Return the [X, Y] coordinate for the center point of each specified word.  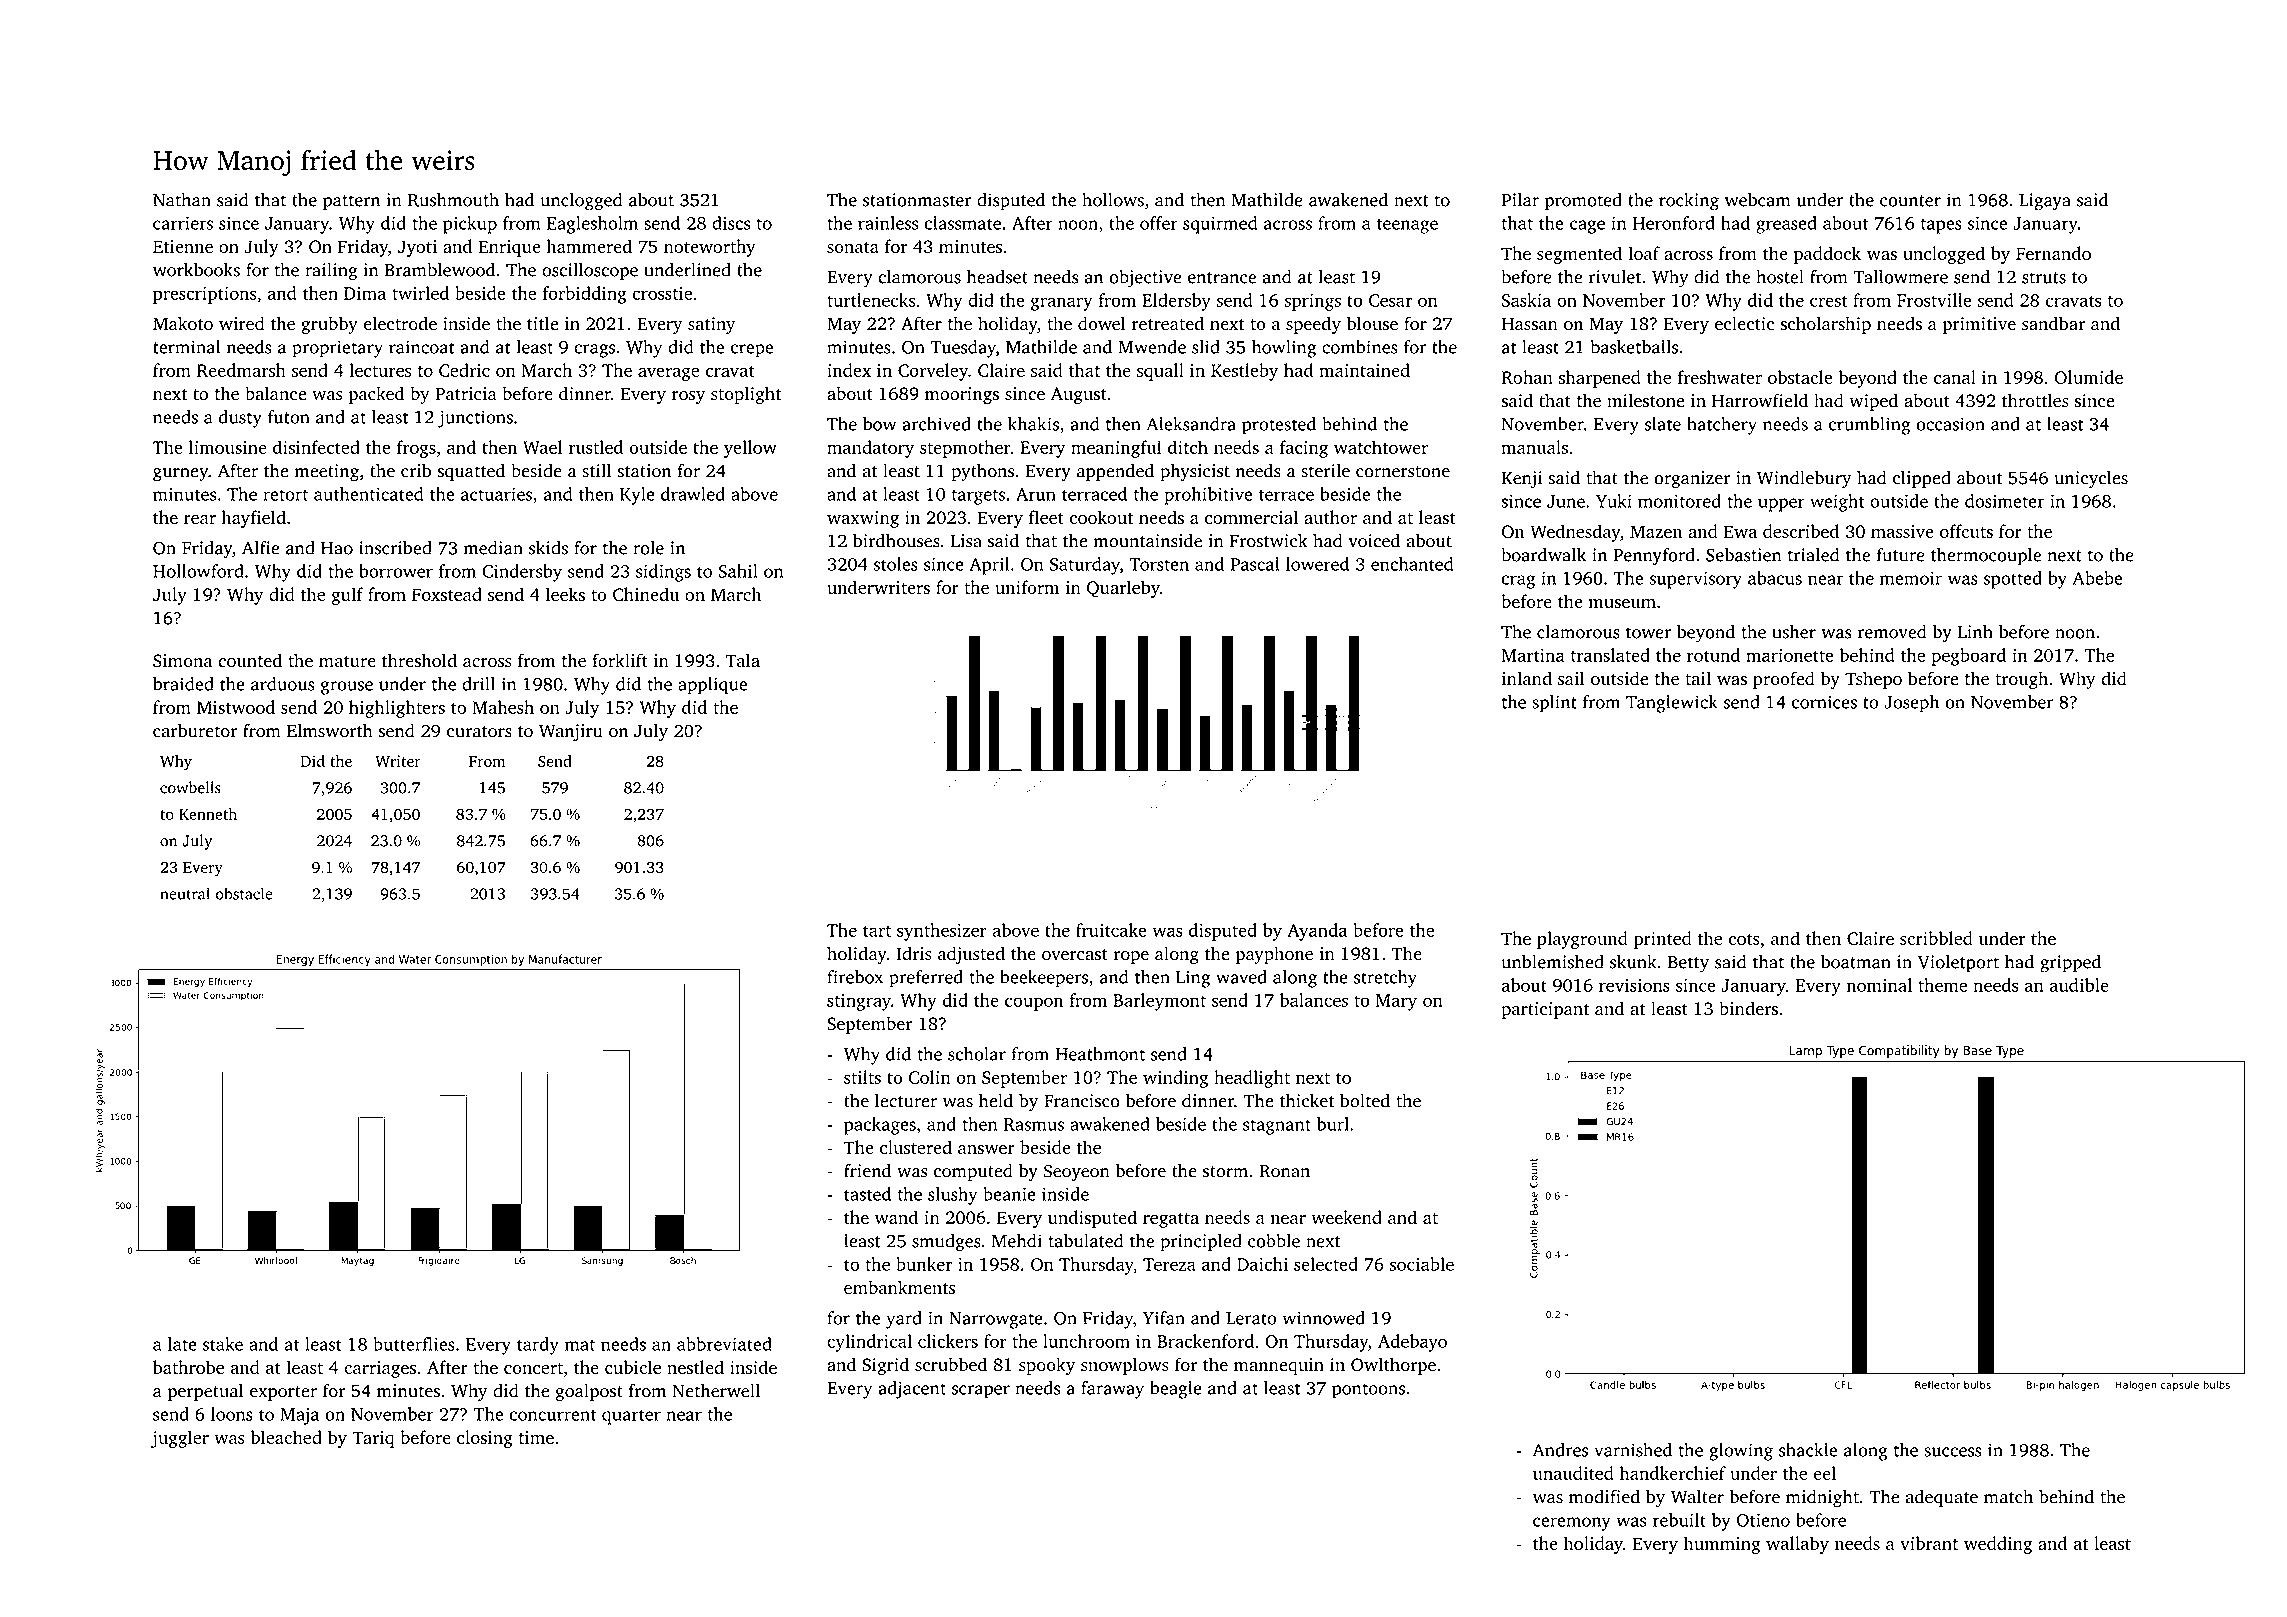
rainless [888, 223]
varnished [1633, 1450]
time [536, 1437]
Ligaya [2045, 202]
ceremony [1572, 1524]
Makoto [183, 323]
